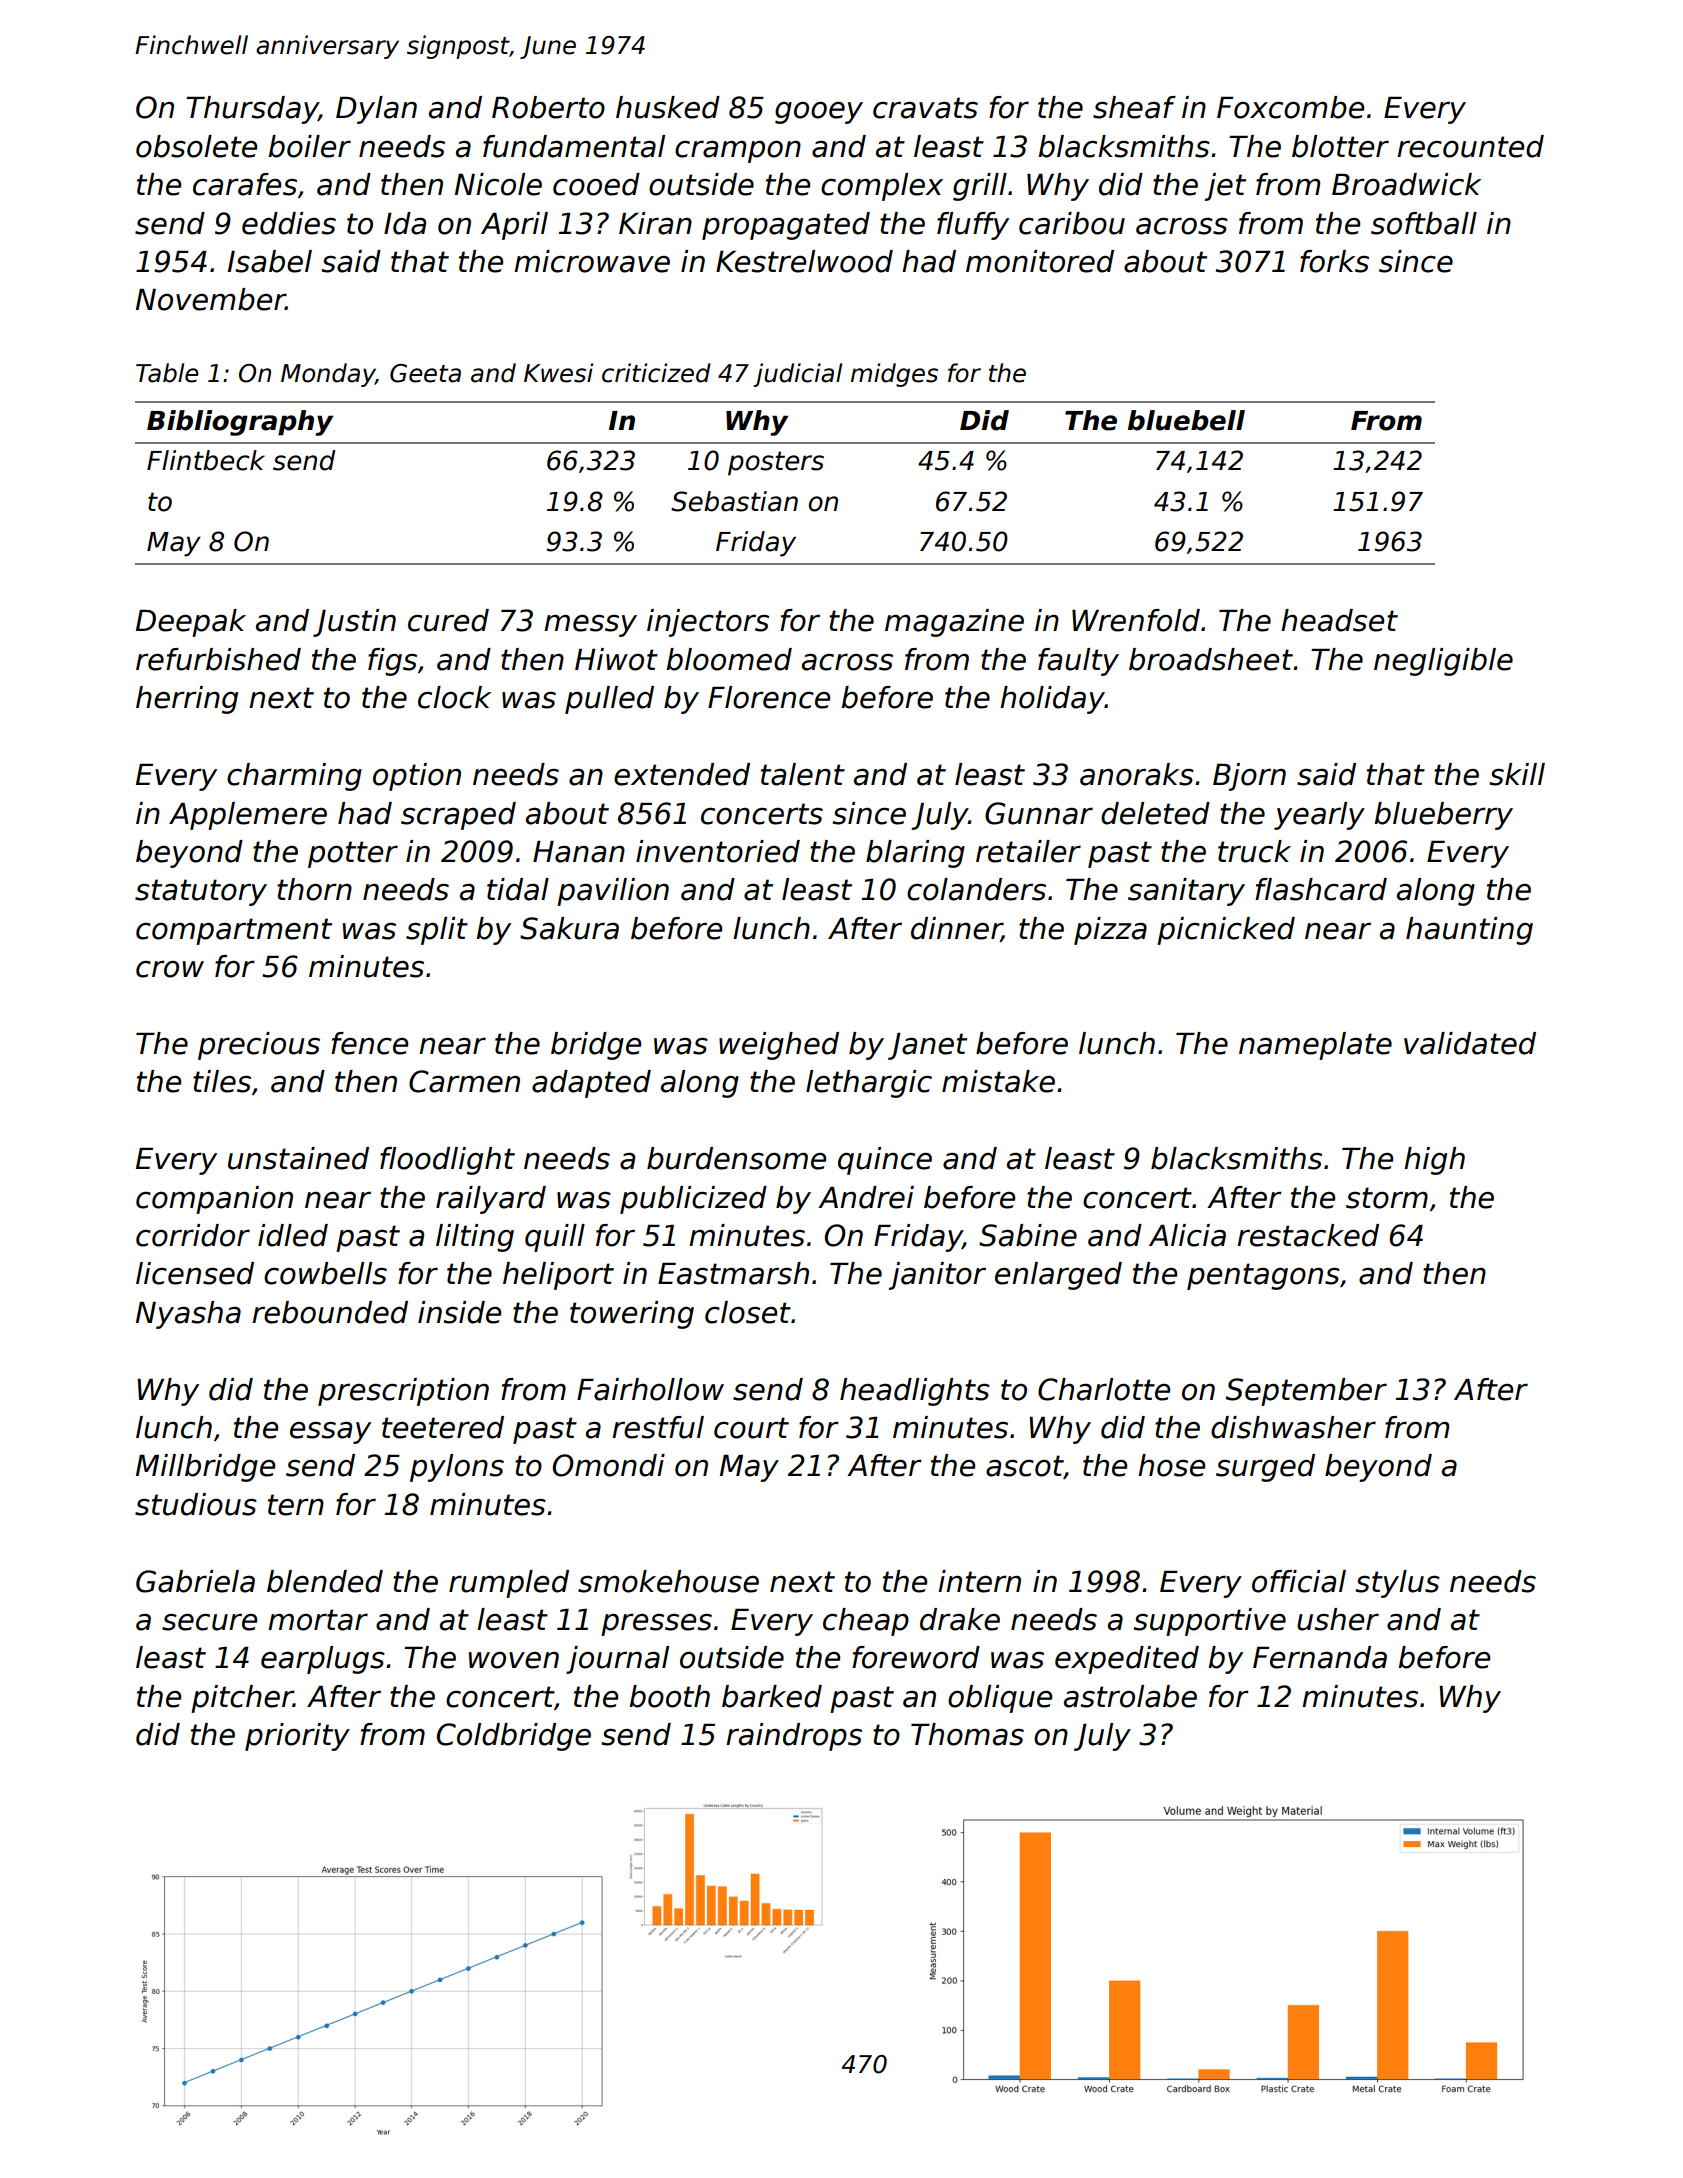 The height and width of the image is (2178, 1683). Describe the element at coordinates (668, 107) in the image. I see `husked` at that location.
